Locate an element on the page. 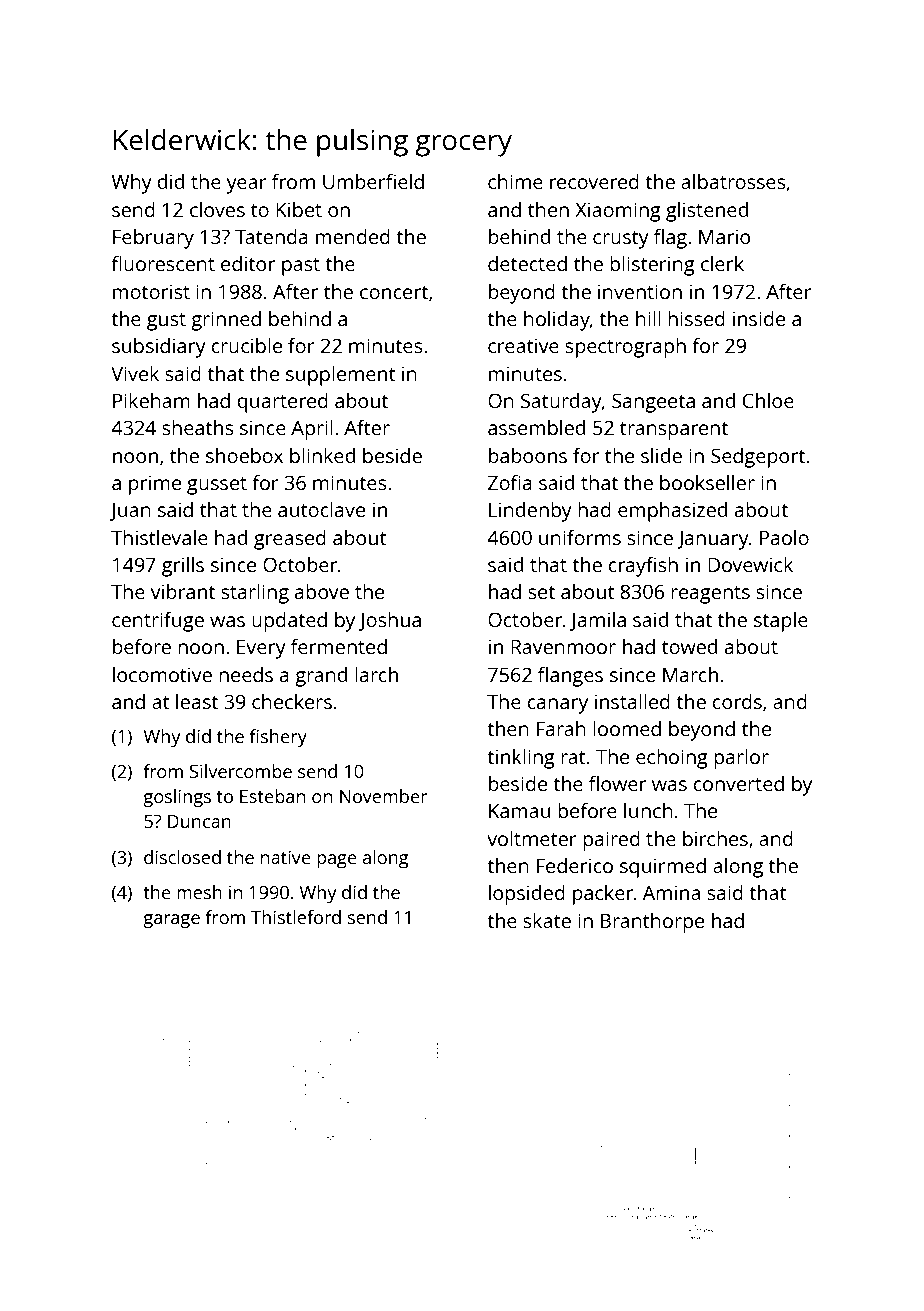 The height and width of the image is (1311, 924). garage is located at coordinates (171, 921).
